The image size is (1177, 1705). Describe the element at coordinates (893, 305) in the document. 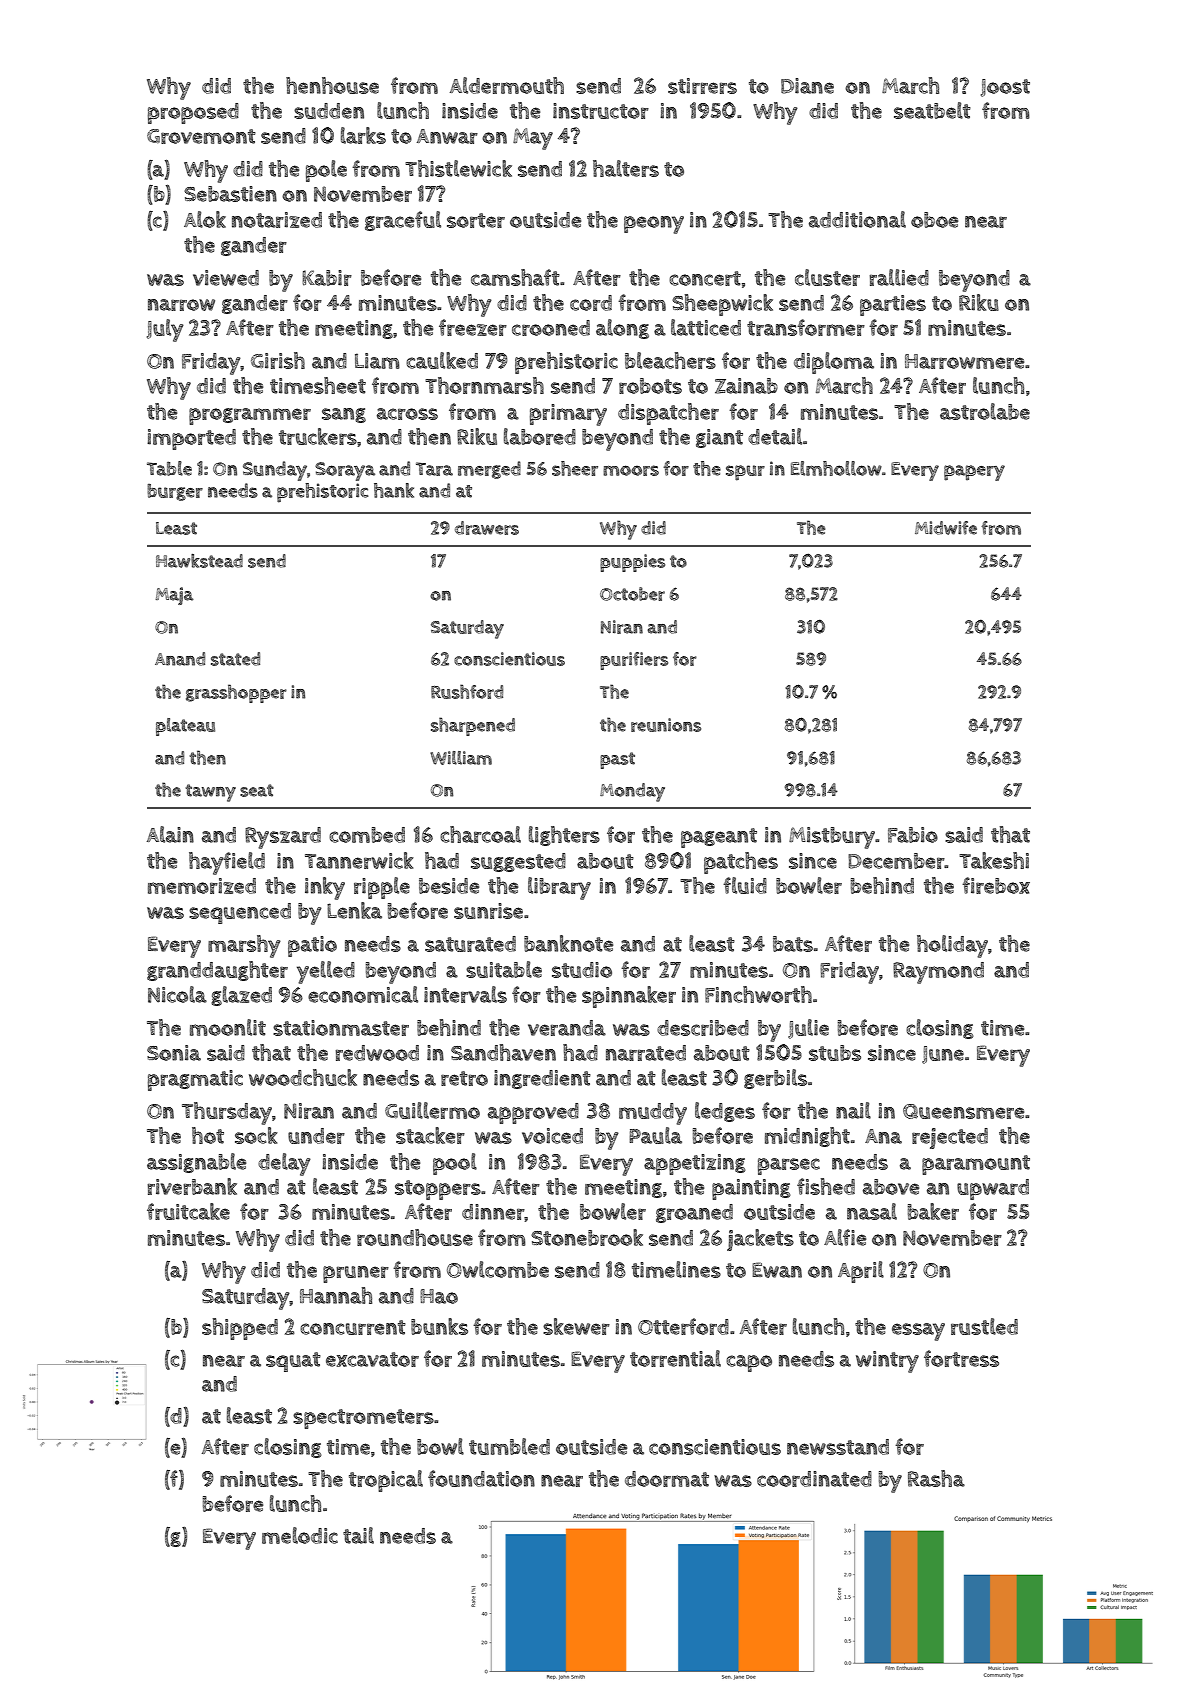

I see `parties` at that location.
